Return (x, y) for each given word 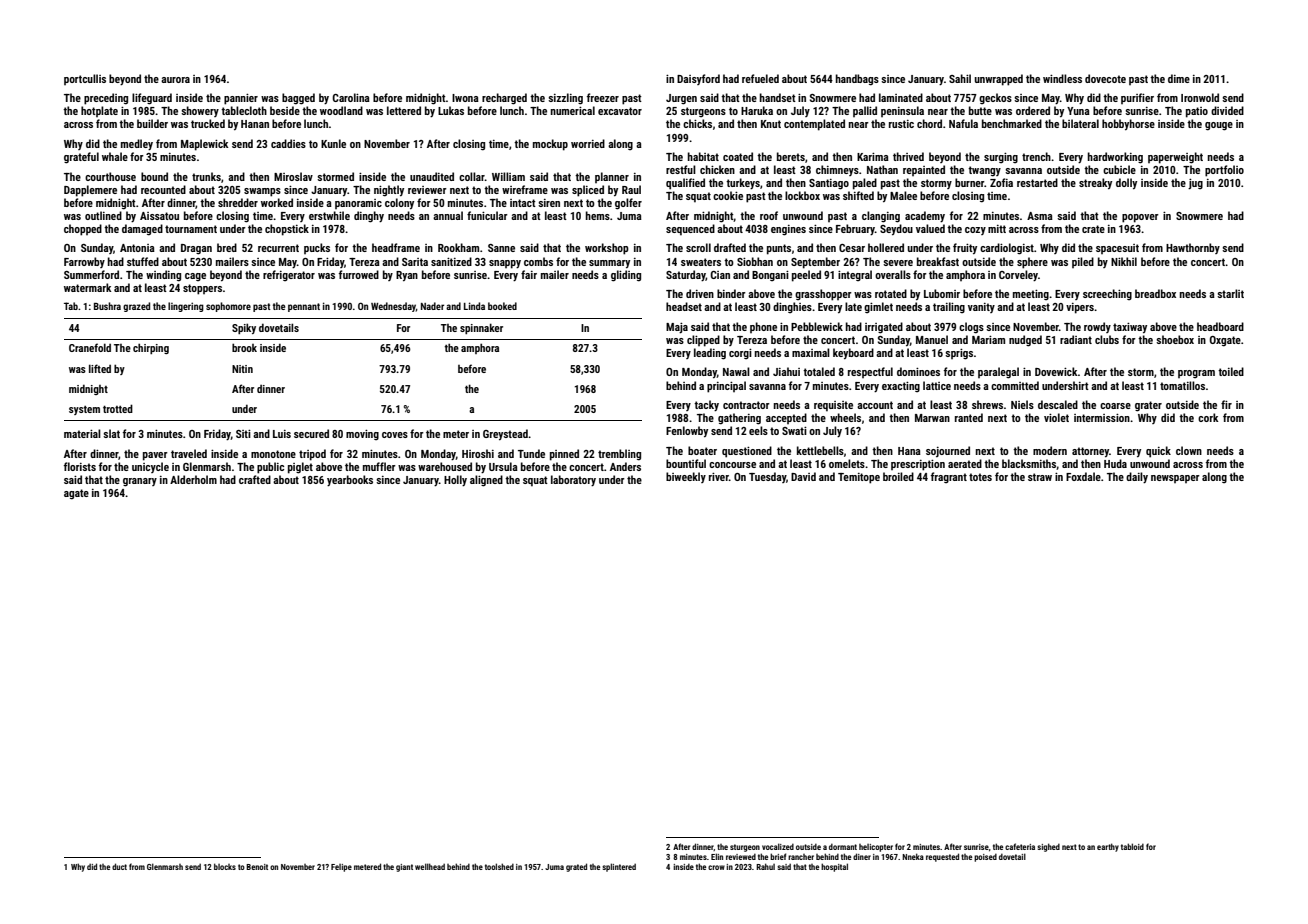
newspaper (1175, 479)
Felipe (341, 868)
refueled (760, 78)
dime (1179, 78)
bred (227, 247)
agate (76, 494)
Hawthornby (1193, 248)
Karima (873, 157)
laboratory (573, 480)
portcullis (85, 79)
